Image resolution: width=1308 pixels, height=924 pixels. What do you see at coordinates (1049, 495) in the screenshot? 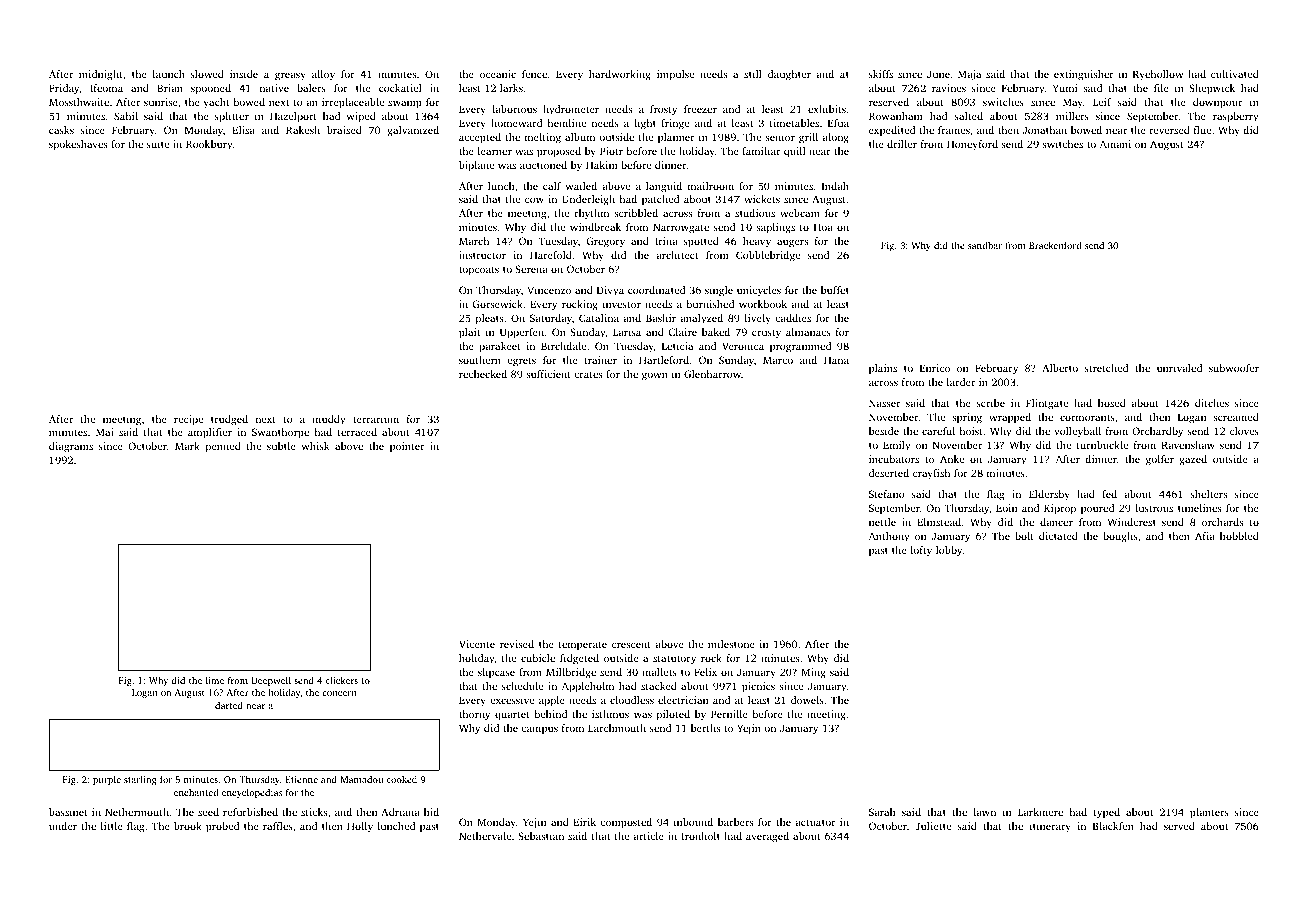
I see `Eldersby` at bounding box center [1049, 495].
